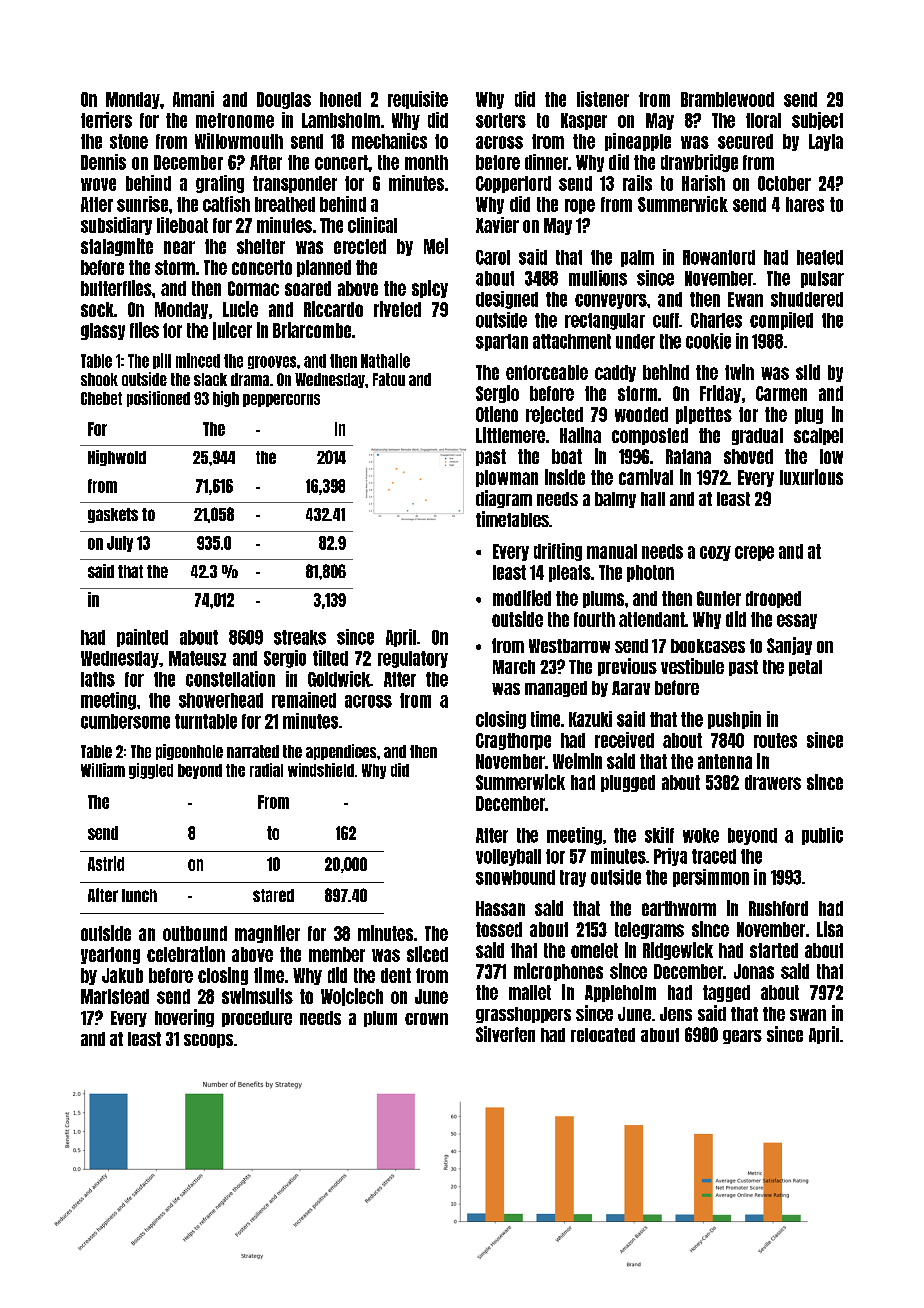 The height and width of the screenshot is (1308, 924). I want to click on laths, so click(98, 679).
